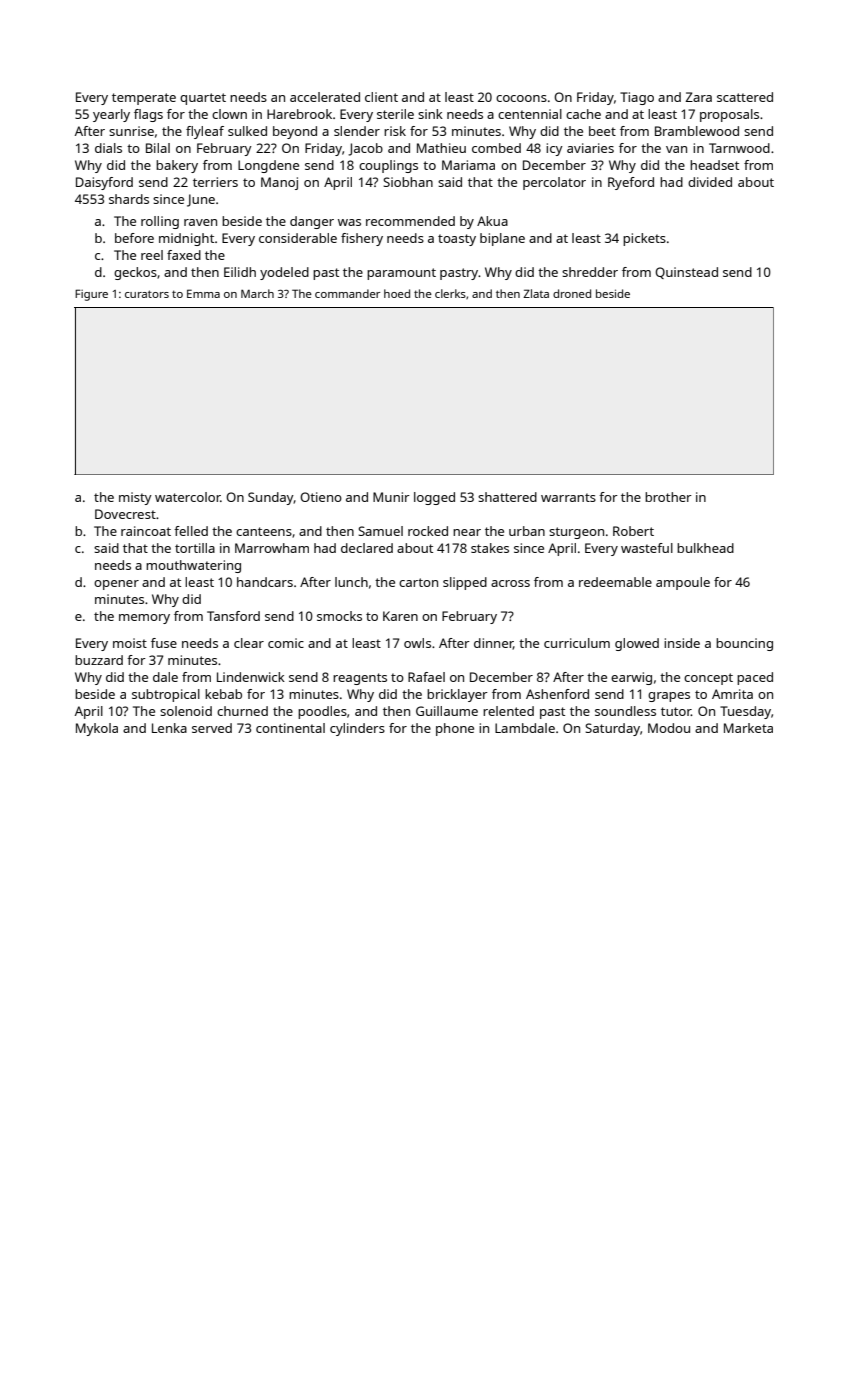  What do you see at coordinates (347, 293) in the document?
I see `commander` at bounding box center [347, 293].
